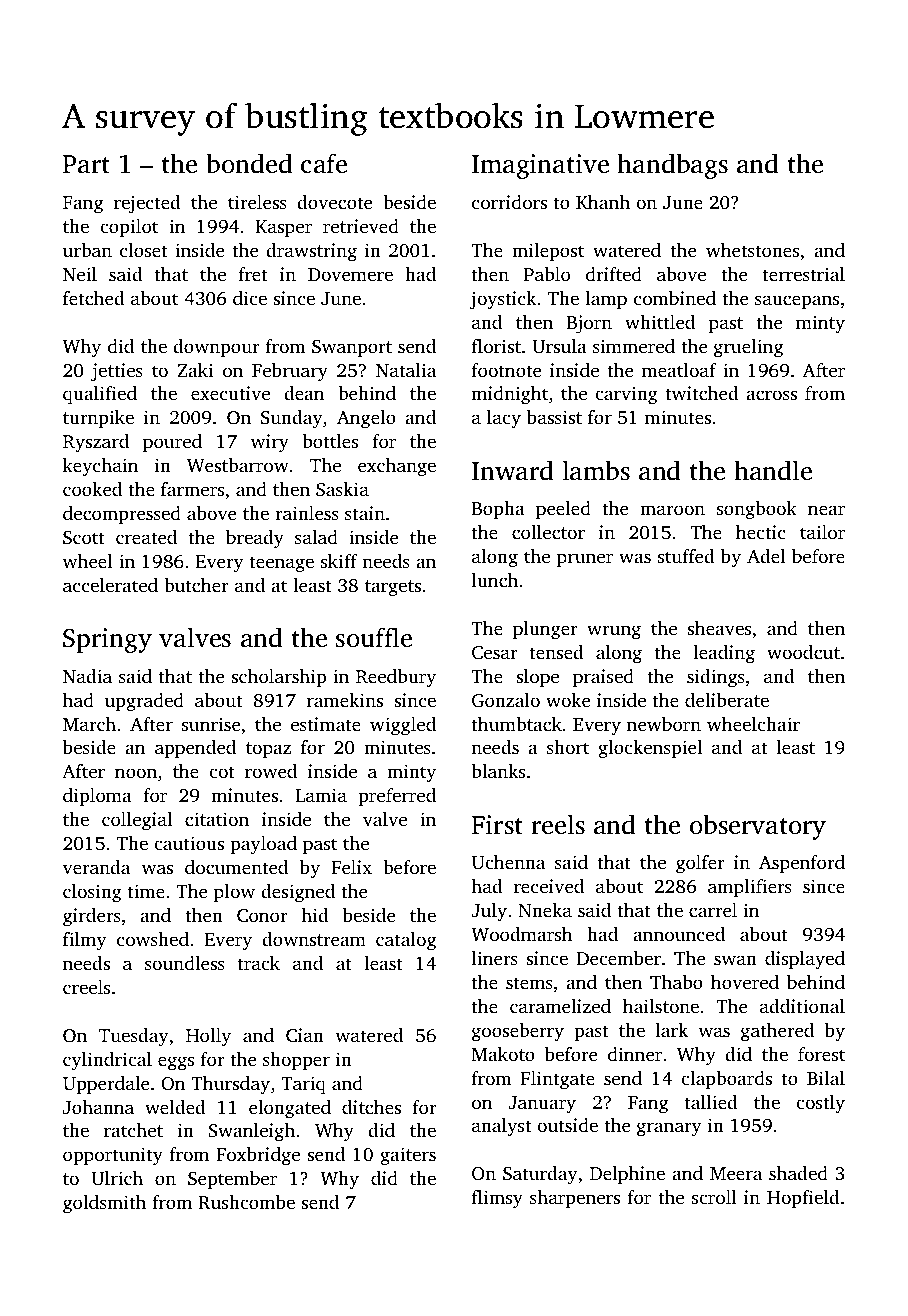  What do you see at coordinates (802, 864) in the screenshot?
I see `Aspenford` at bounding box center [802, 864].
